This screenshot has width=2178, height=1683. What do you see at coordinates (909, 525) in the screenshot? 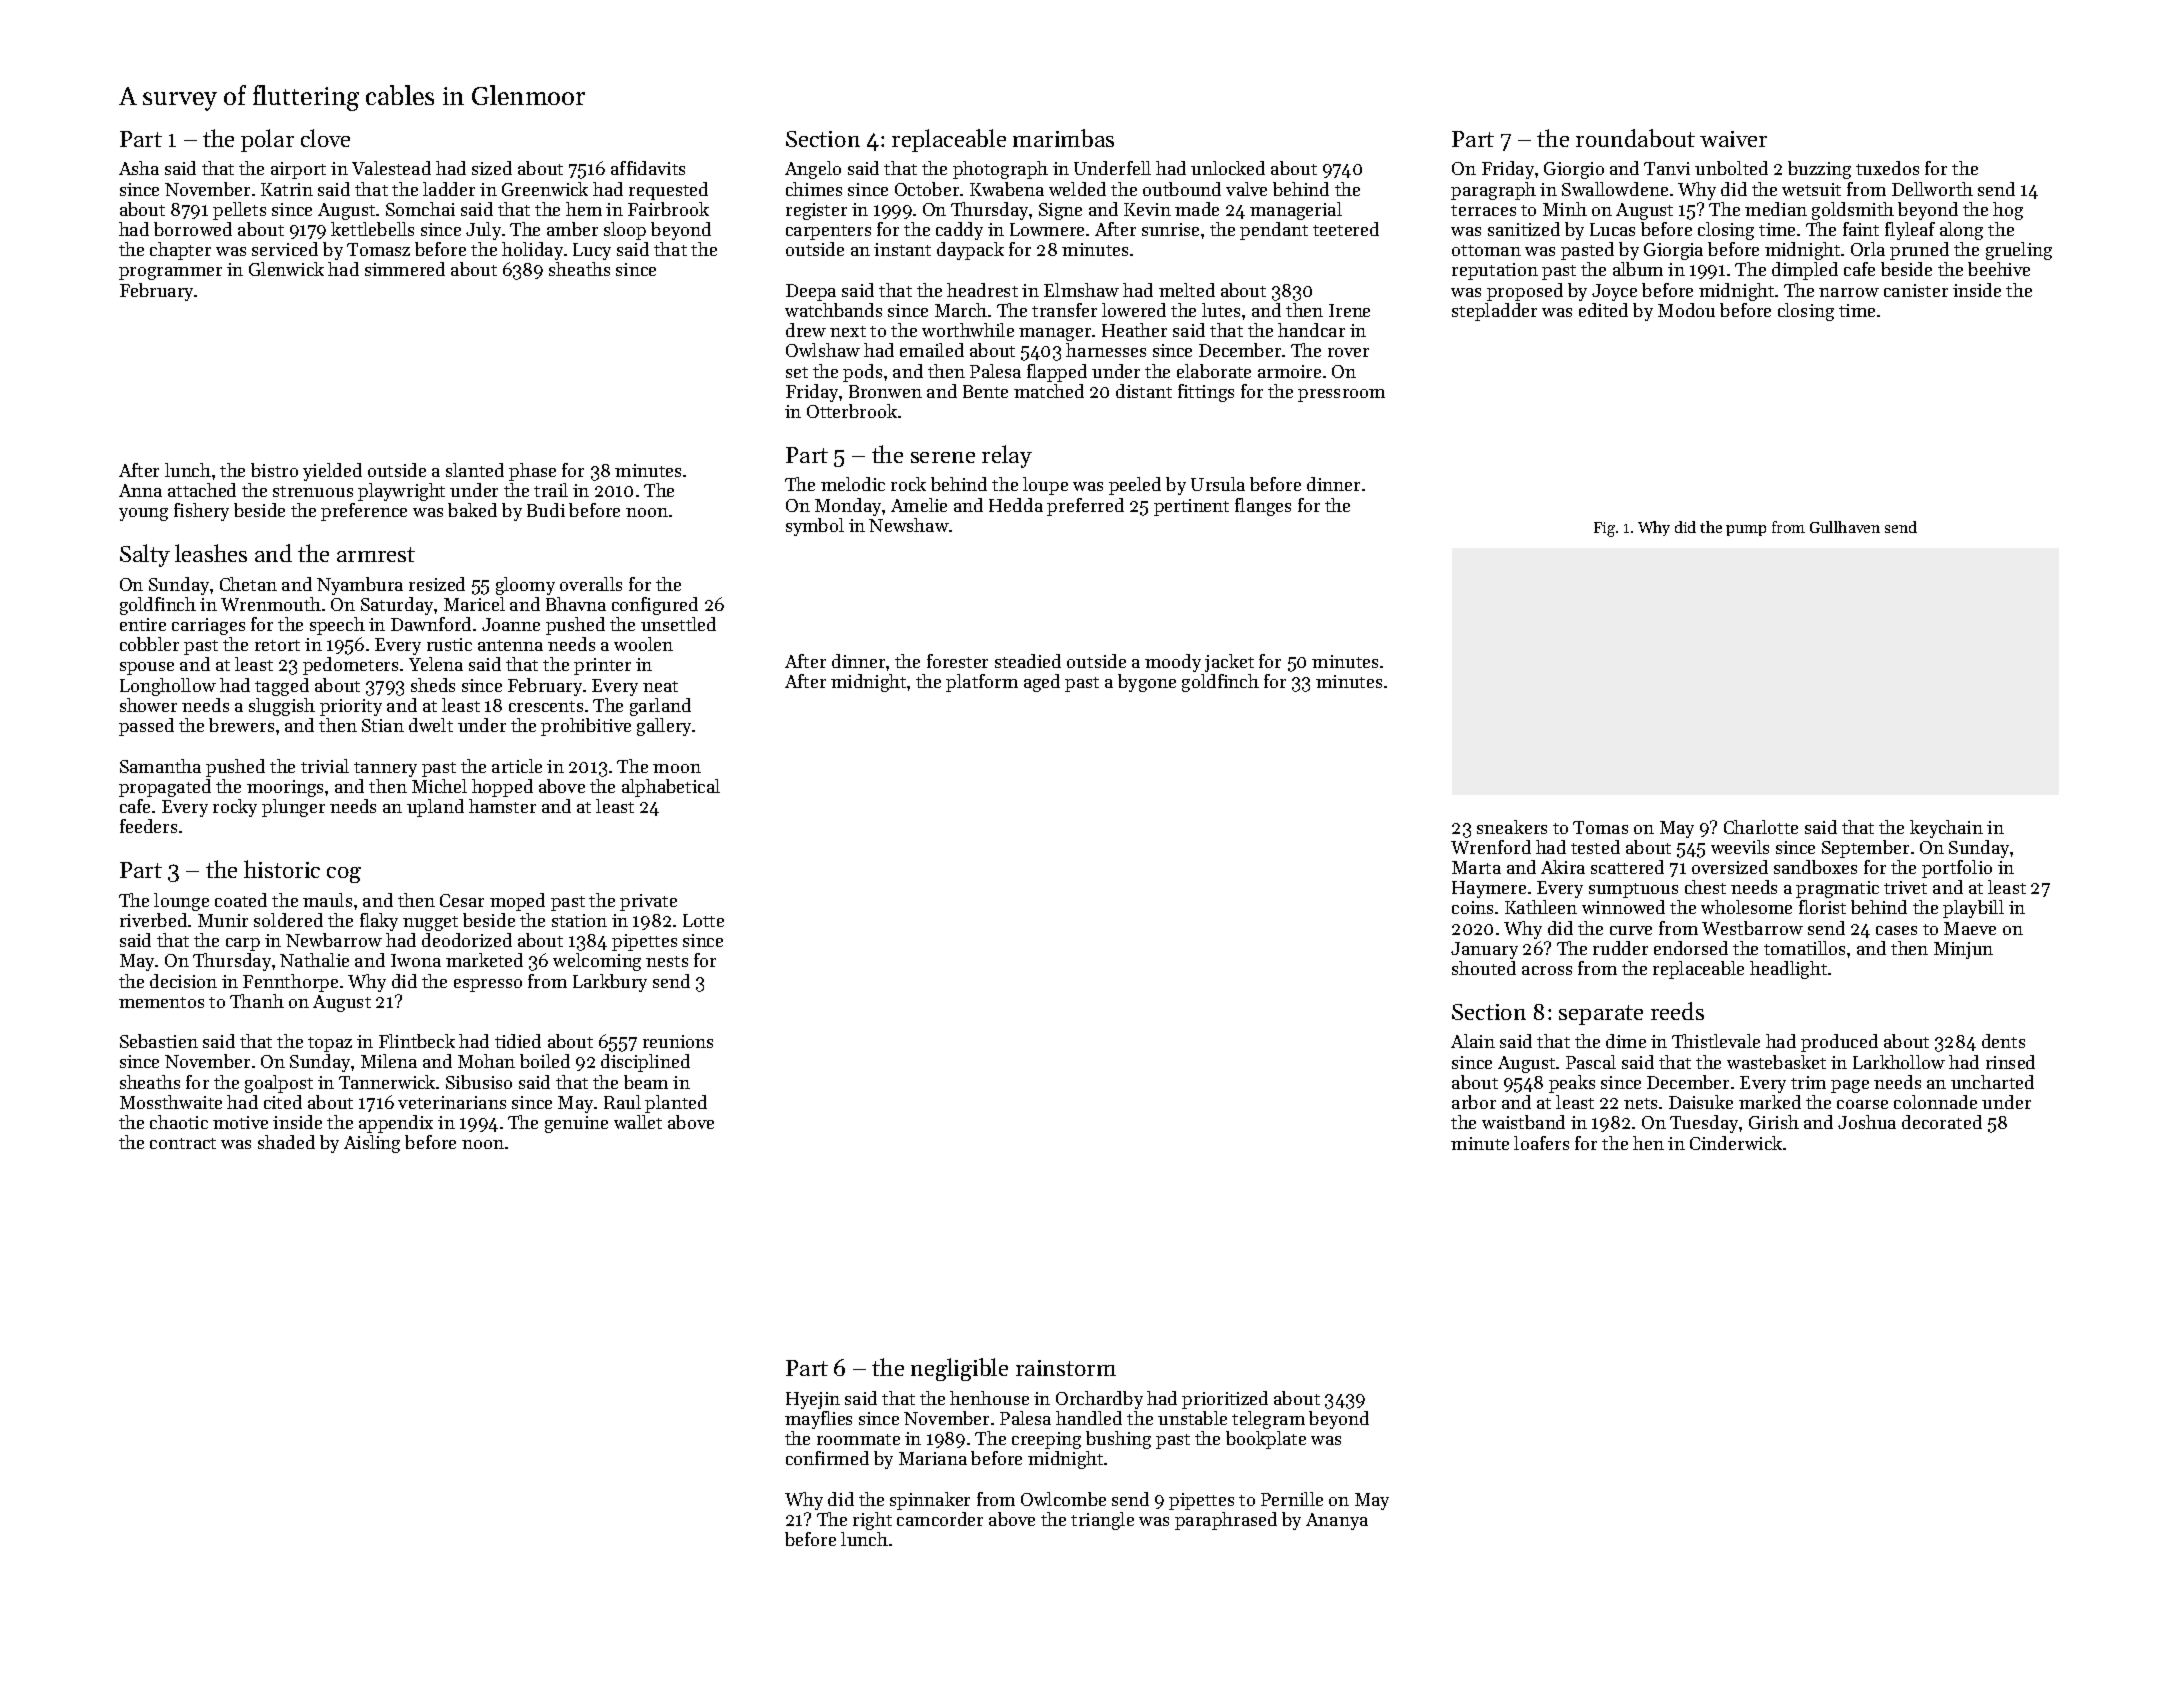
I see `Newshaw` at bounding box center [909, 525].
